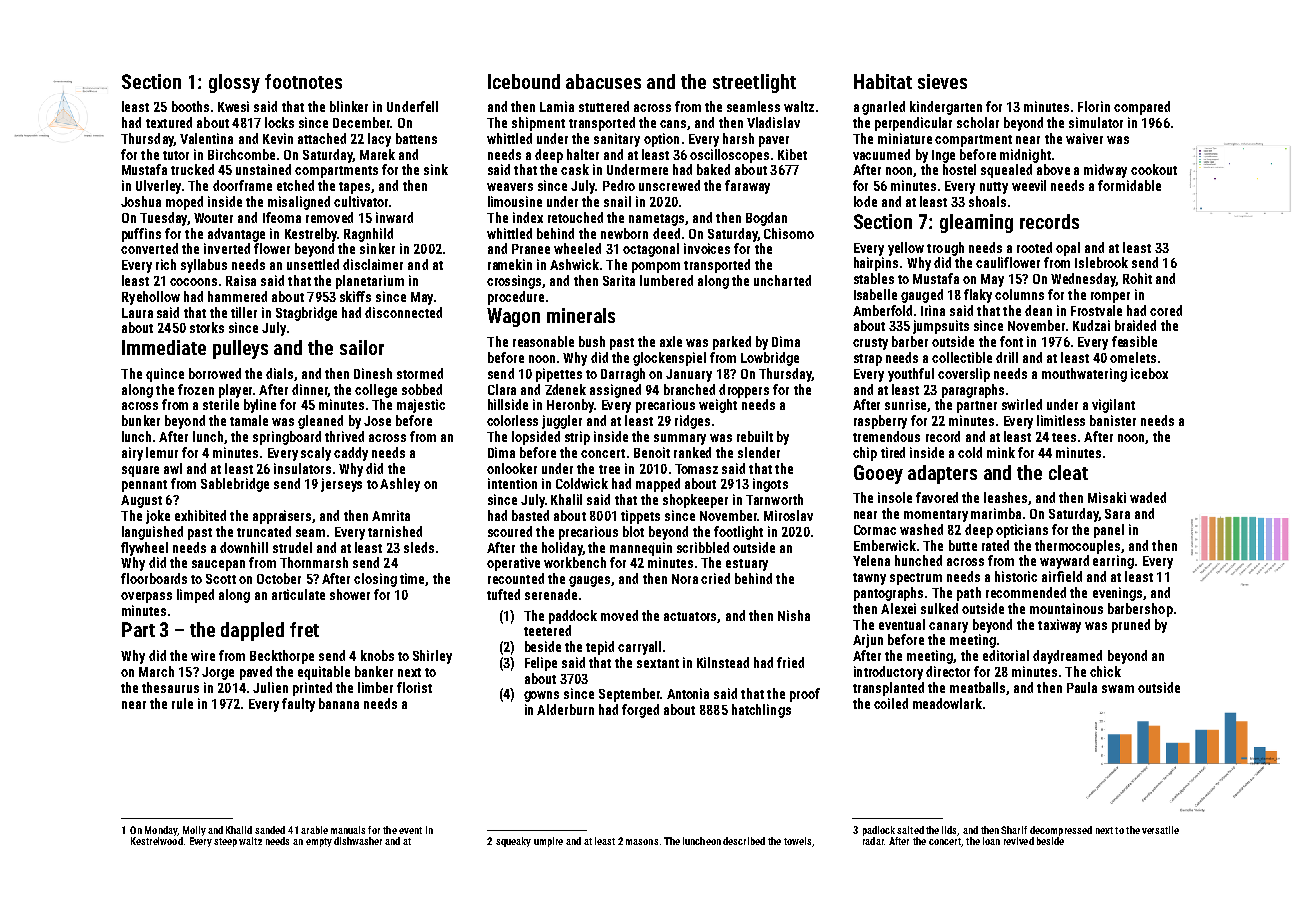  What do you see at coordinates (157, 841) in the document?
I see `Kestrelwood` at bounding box center [157, 841].
